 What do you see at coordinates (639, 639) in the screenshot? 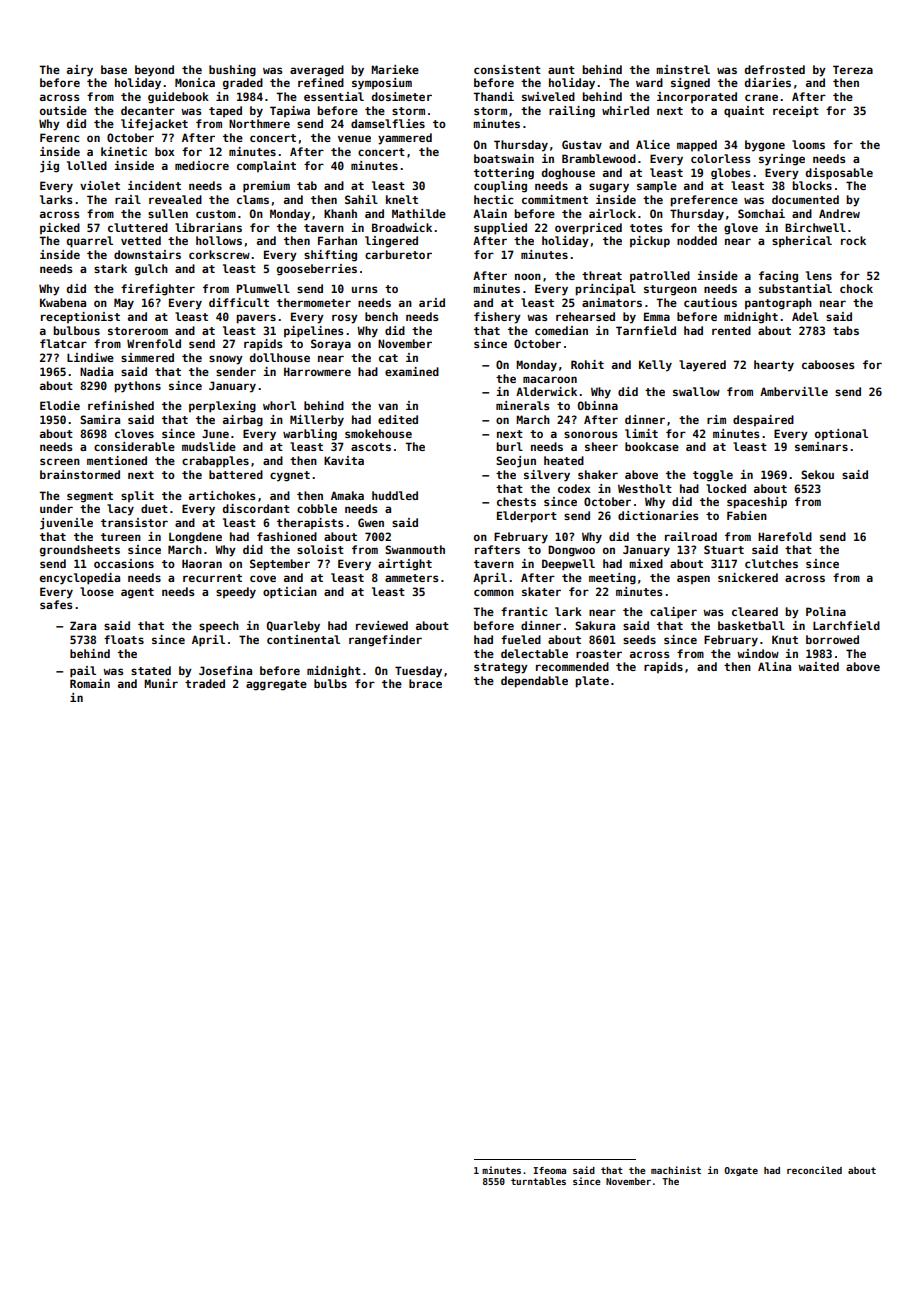
I see `seeds` at bounding box center [639, 639].
